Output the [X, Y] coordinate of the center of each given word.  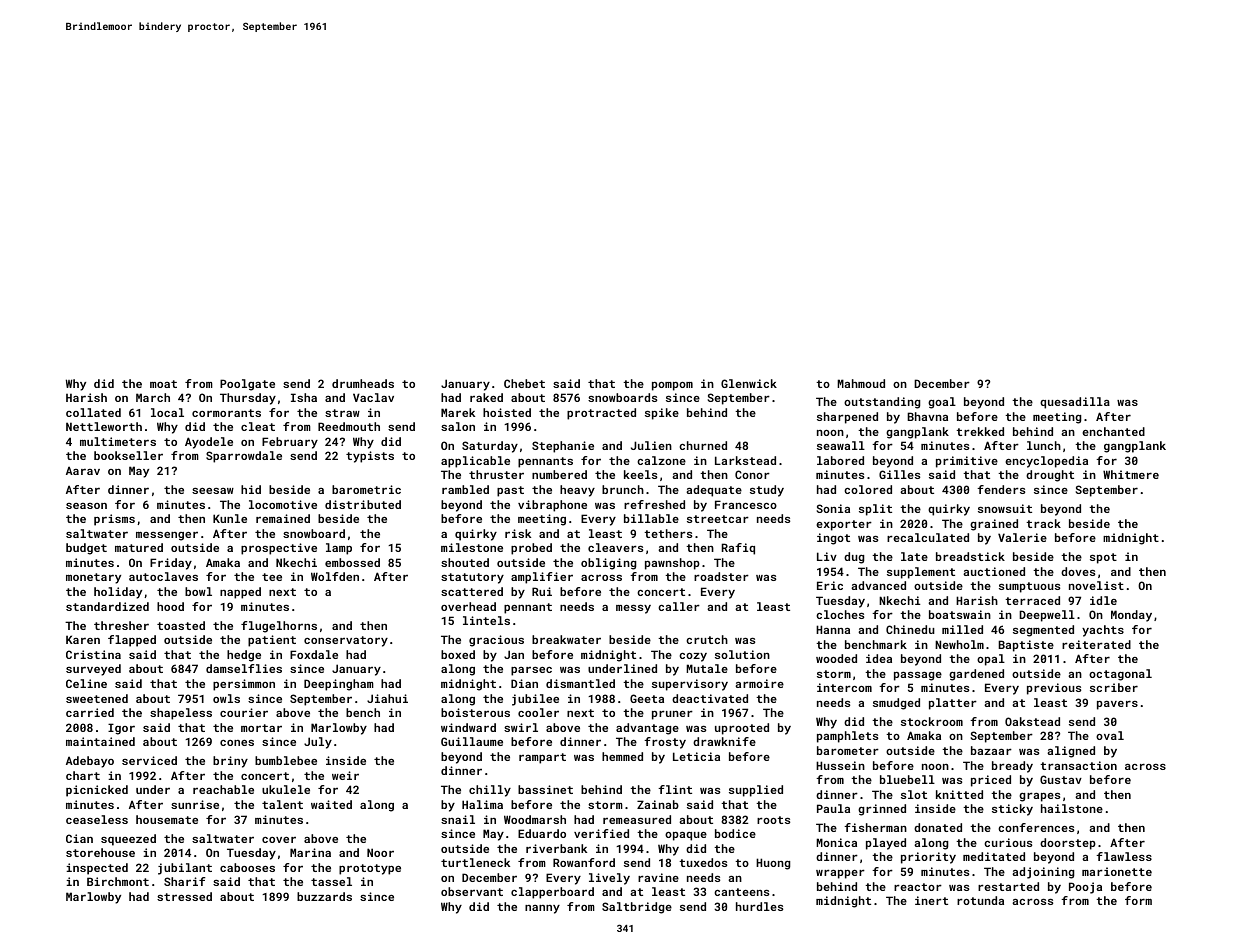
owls [226, 698]
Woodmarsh [535, 819]
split [875, 510]
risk [518, 533]
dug [854, 558]
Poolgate [247, 385]
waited [331, 804]
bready [1012, 767]
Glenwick [749, 383]
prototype [370, 869]
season [86, 506]
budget [86, 549]
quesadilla [1075, 403]
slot [914, 794]
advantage [647, 729]
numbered [559, 474]
